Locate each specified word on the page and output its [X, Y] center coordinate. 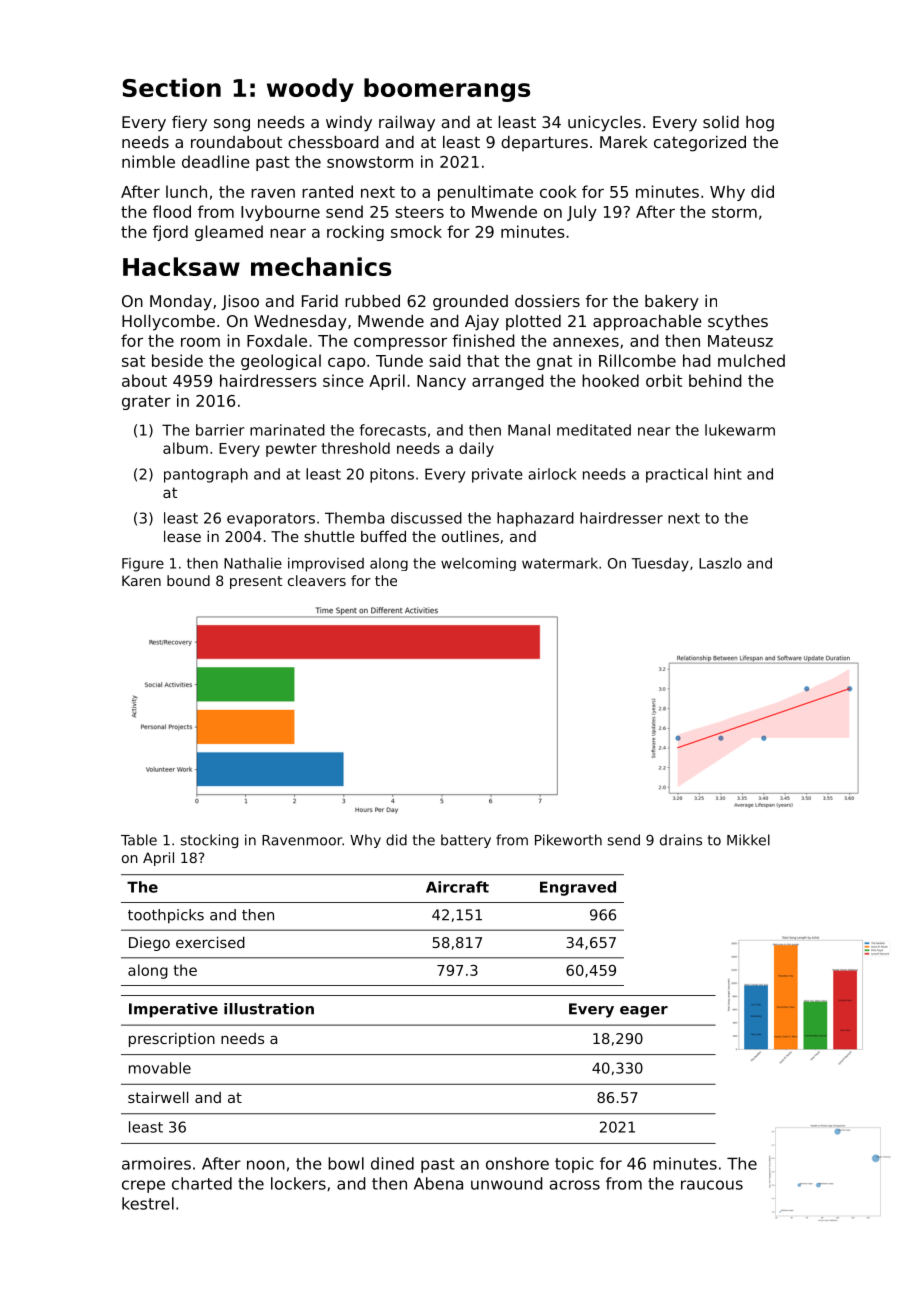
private [497, 475]
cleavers [317, 580]
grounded [470, 303]
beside [177, 360]
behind [715, 380]
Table [139, 840]
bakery [672, 303]
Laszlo [720, 563]
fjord [170, 233]
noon [266, 1165]
